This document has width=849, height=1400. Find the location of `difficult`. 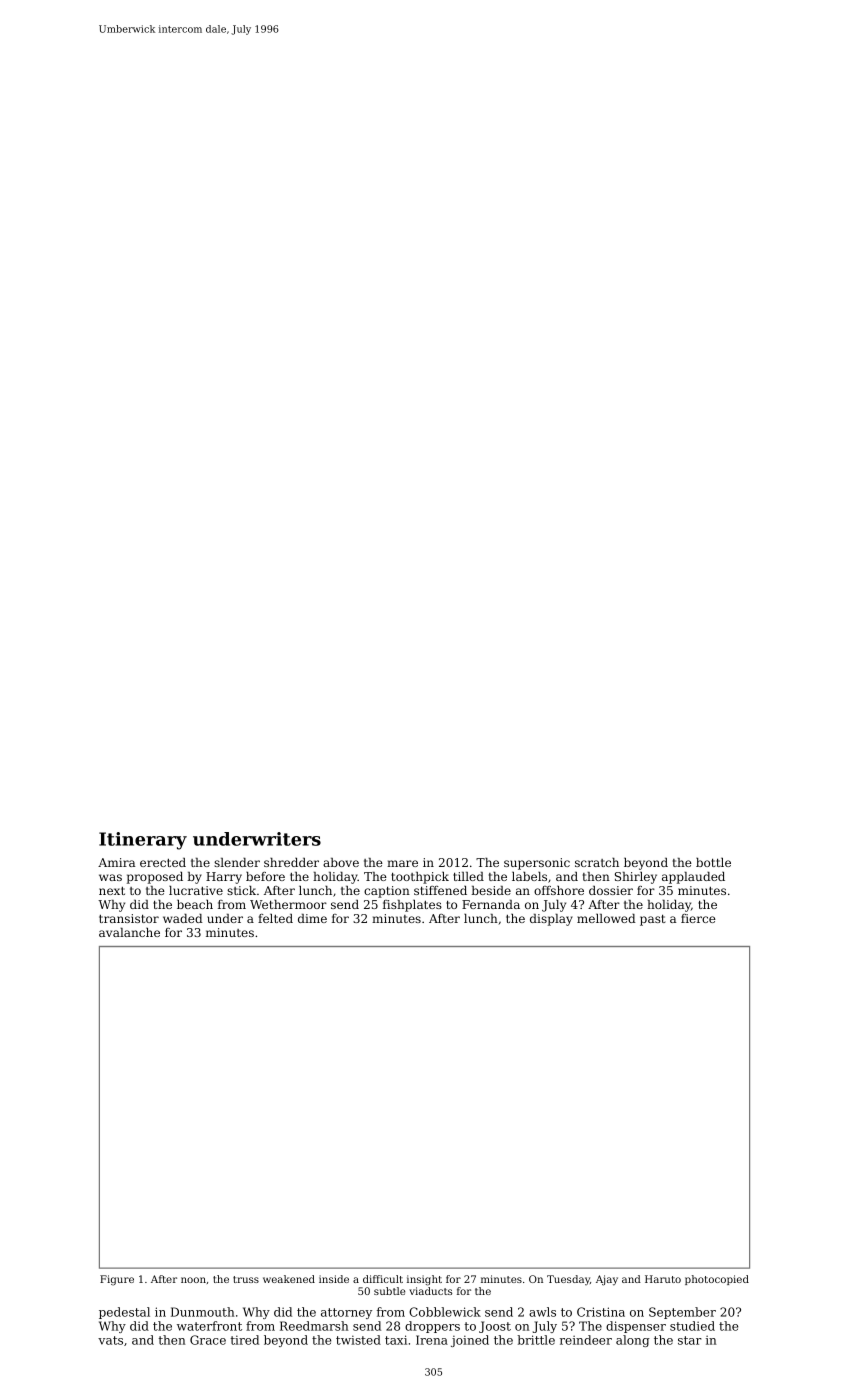

difficult is located at coordinates (383, 1279).
